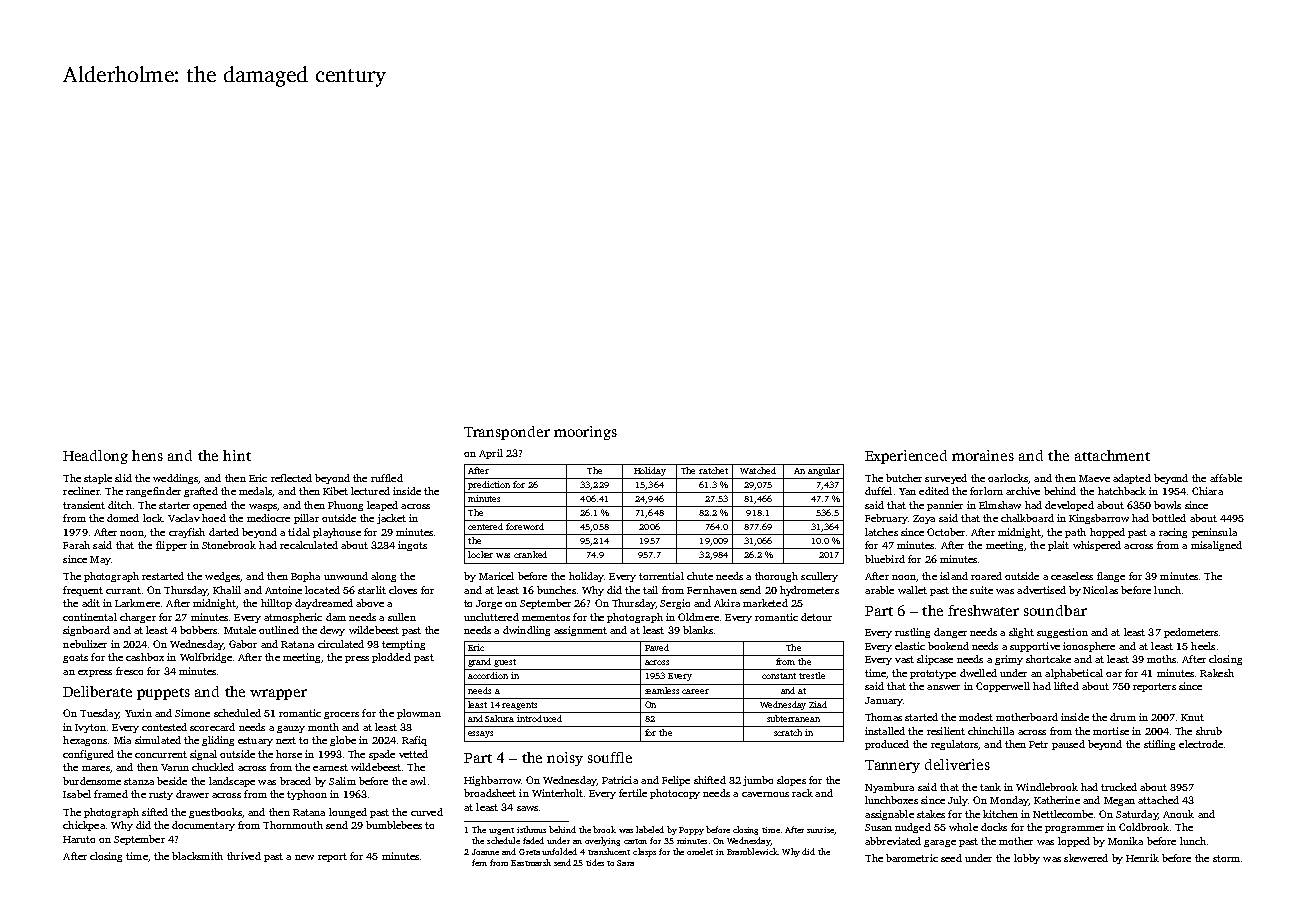 This screenshot has height=924, width=1308. I want to click on Rakesh, so click(1217, 673).
